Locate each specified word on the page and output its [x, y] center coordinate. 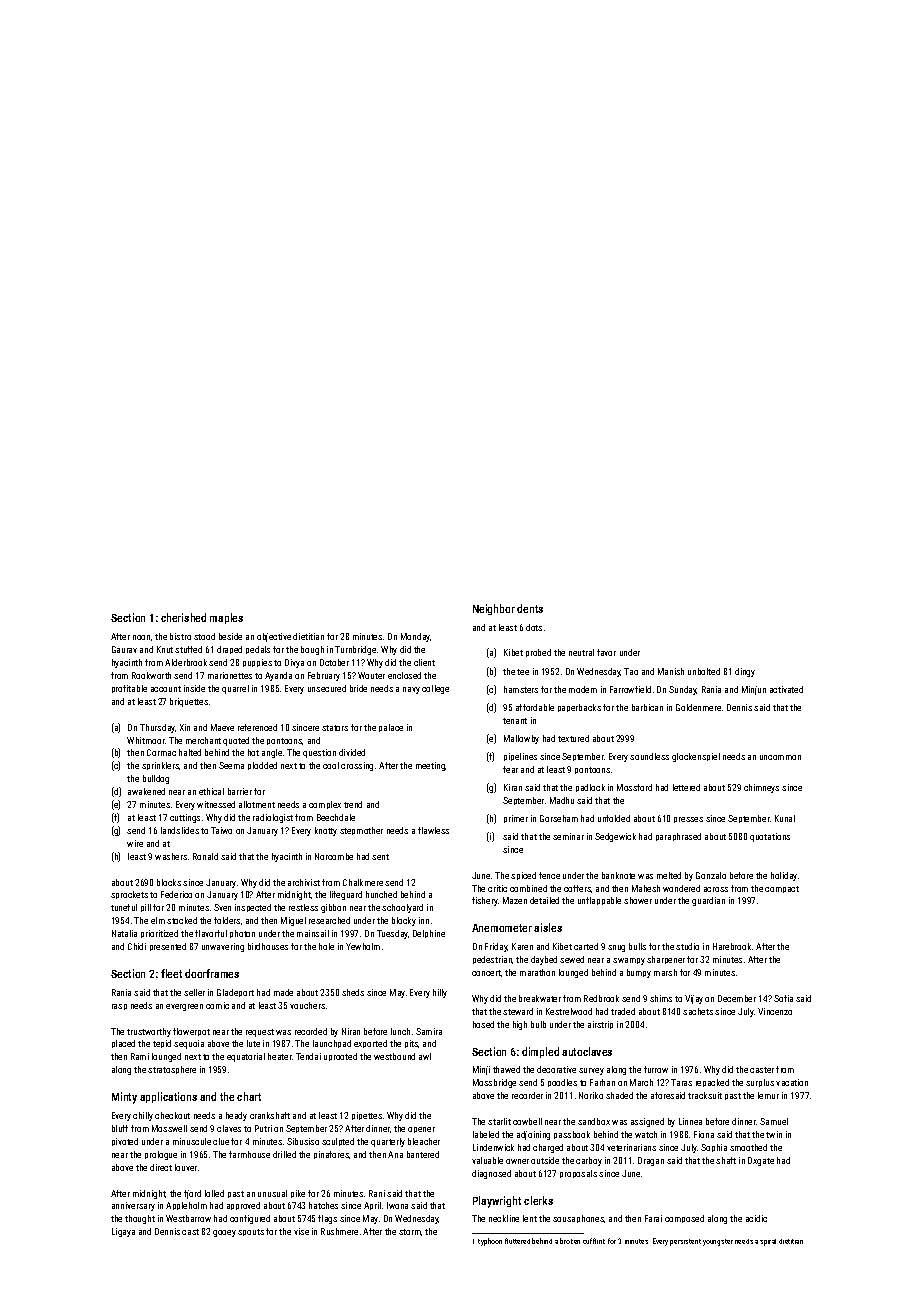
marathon [537, 972]
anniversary [133, 1206]
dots [534, 627]
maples [226, 618]
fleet [171, 973]
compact [782, 889]
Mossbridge [494, 1083]
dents [530, 608]
